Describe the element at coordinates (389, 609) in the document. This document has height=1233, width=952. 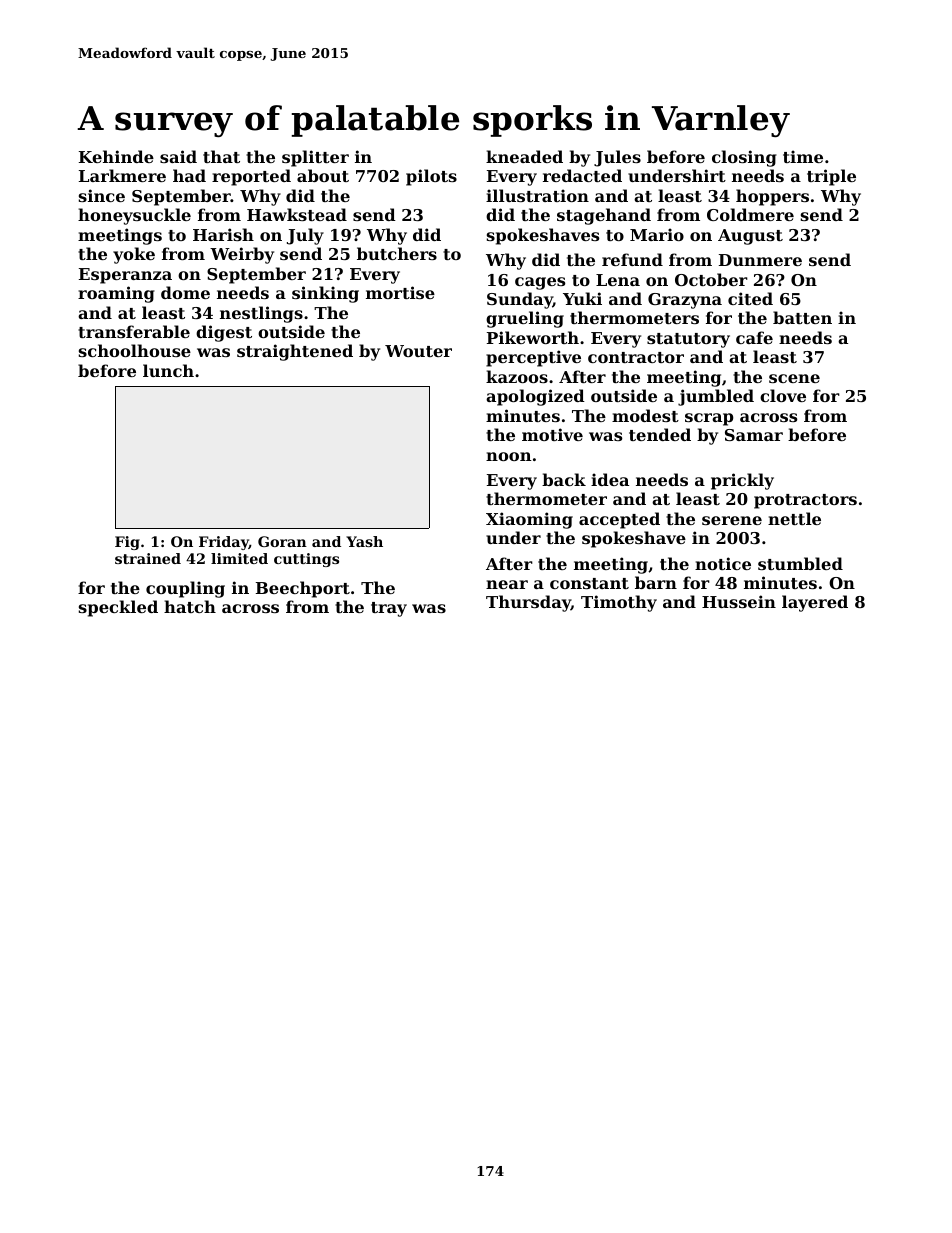
I see `tray` at that location.
